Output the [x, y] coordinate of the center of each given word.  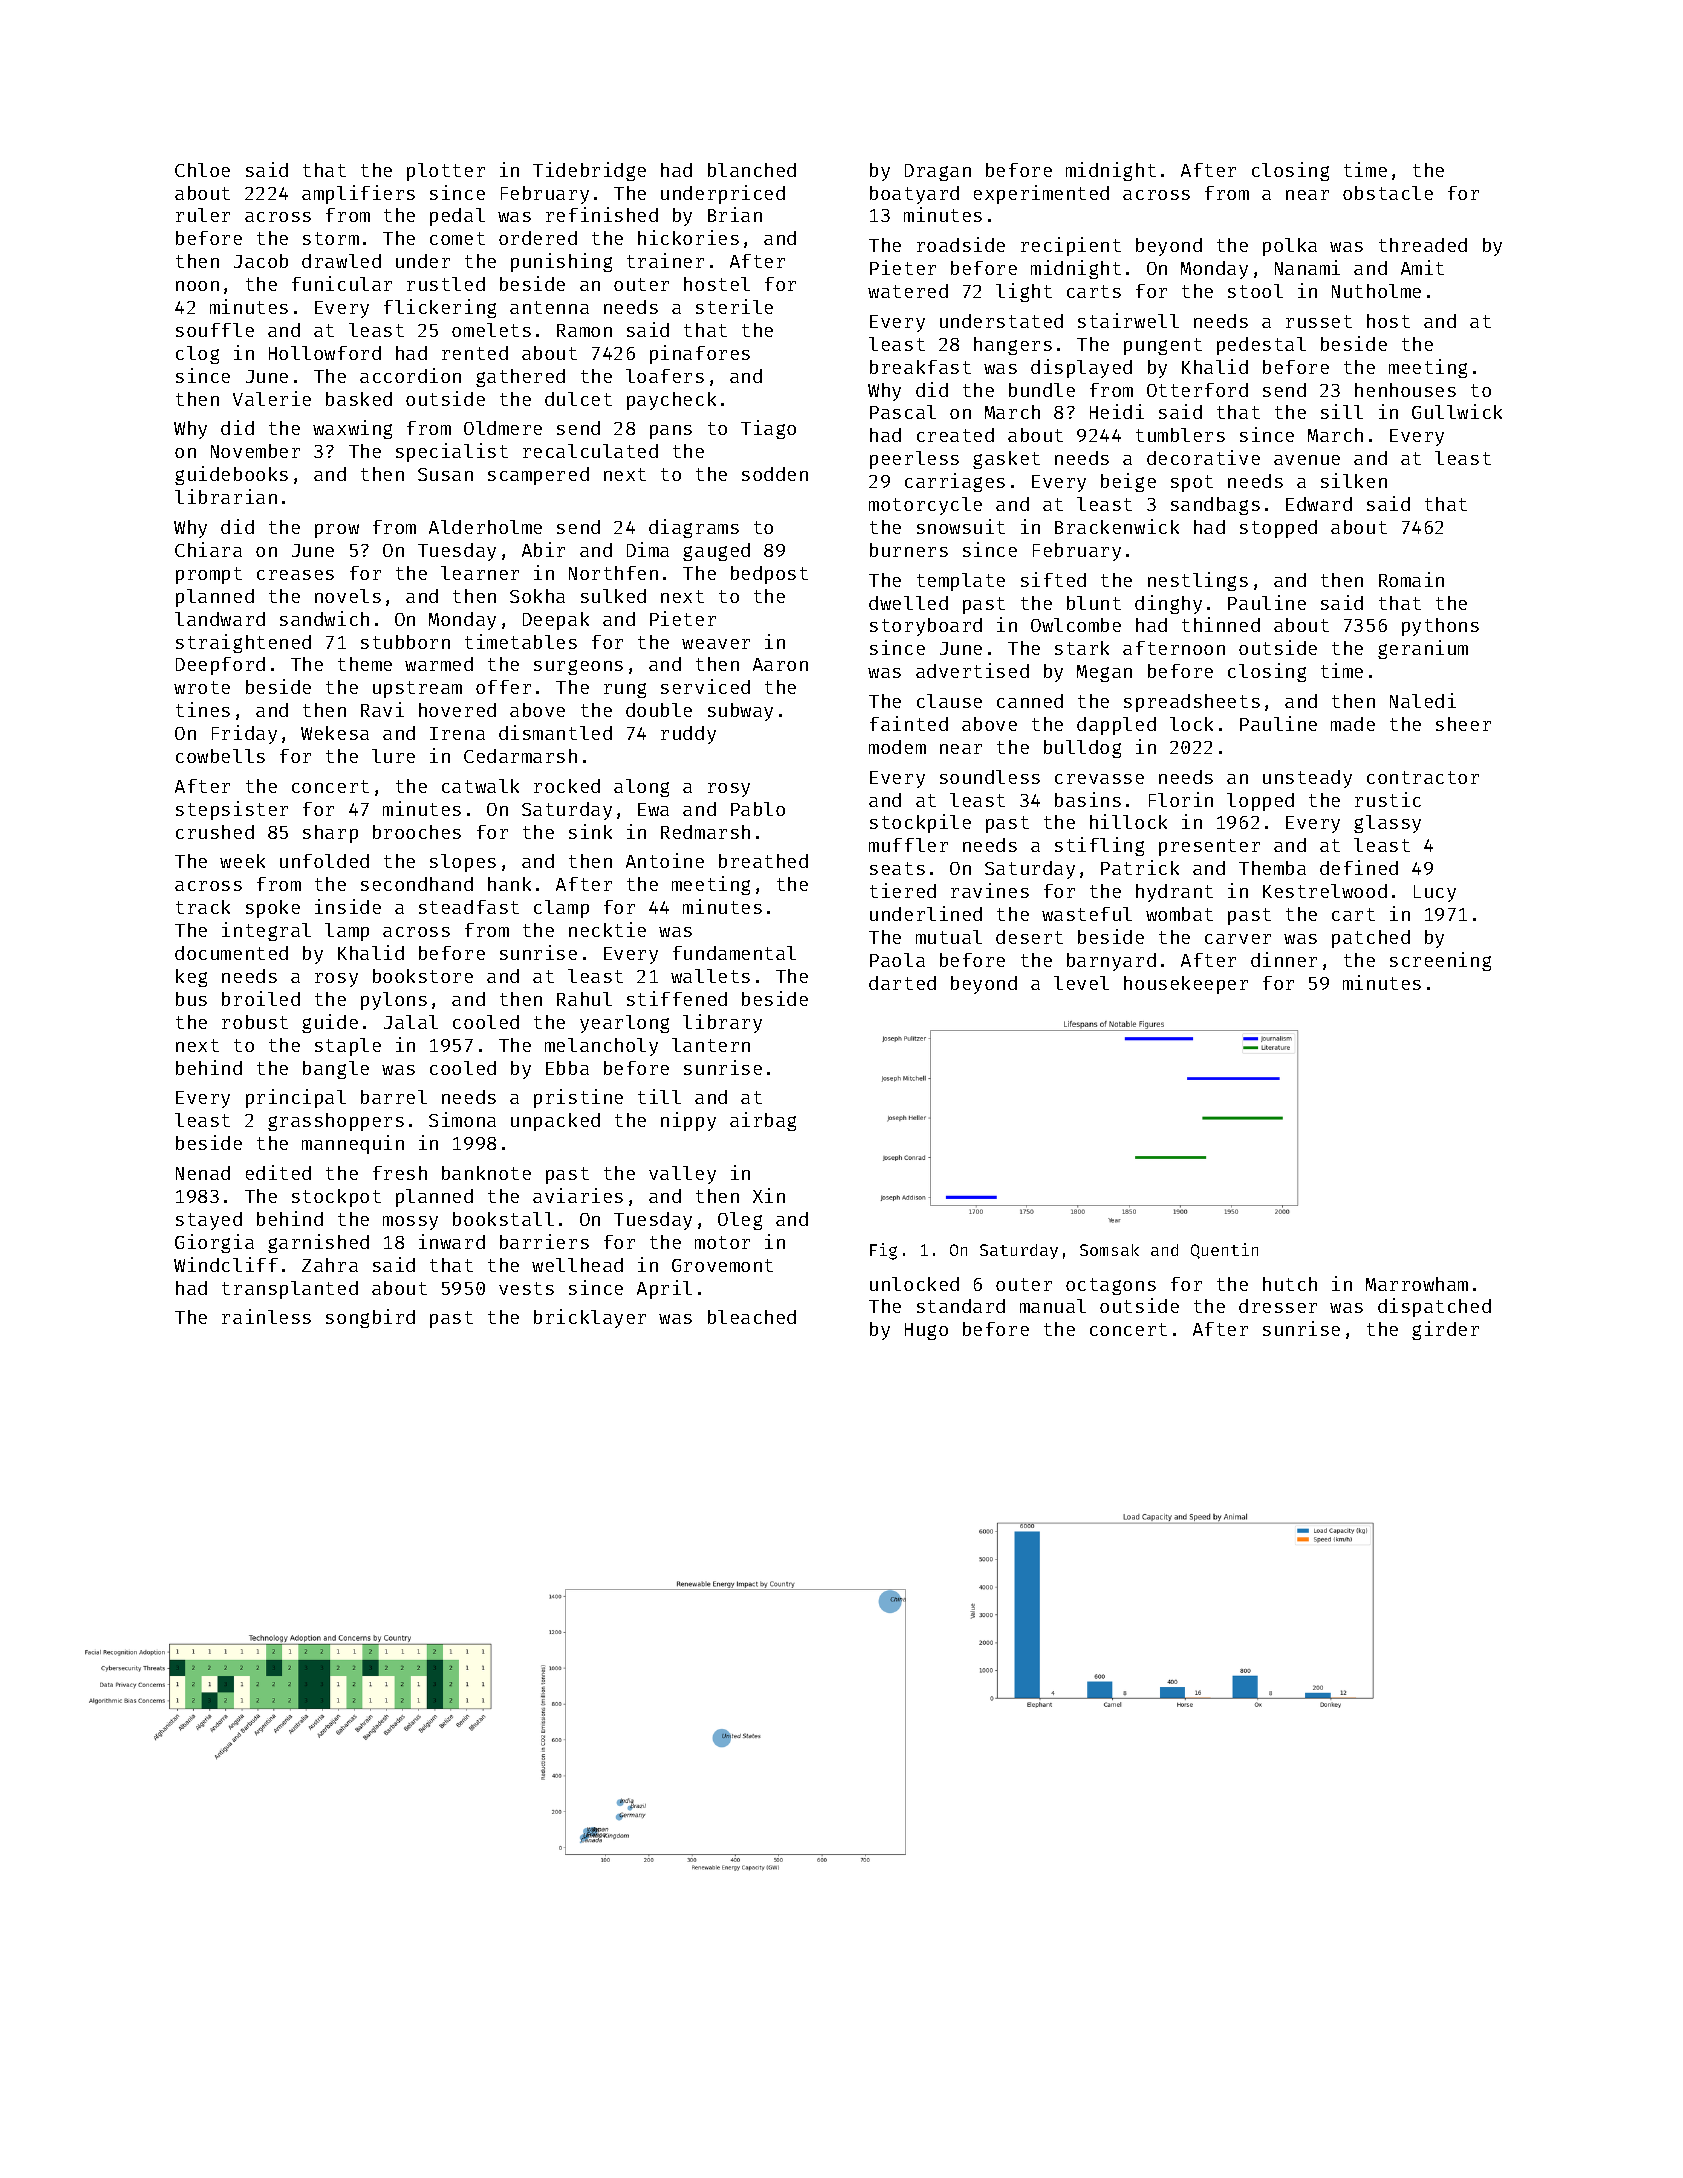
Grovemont [722, 1265]
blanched [752, 170]
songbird [370, 1318]
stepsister [232, 810]
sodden [775, 474]
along [641, 788]
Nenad [203, 1173]
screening [1440, 961]
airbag [763, 1121]
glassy [1387, 824]
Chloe [202, 170]
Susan [445, 474]
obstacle [1388, 193]
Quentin [1224, 1251]
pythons [1440, 627]
